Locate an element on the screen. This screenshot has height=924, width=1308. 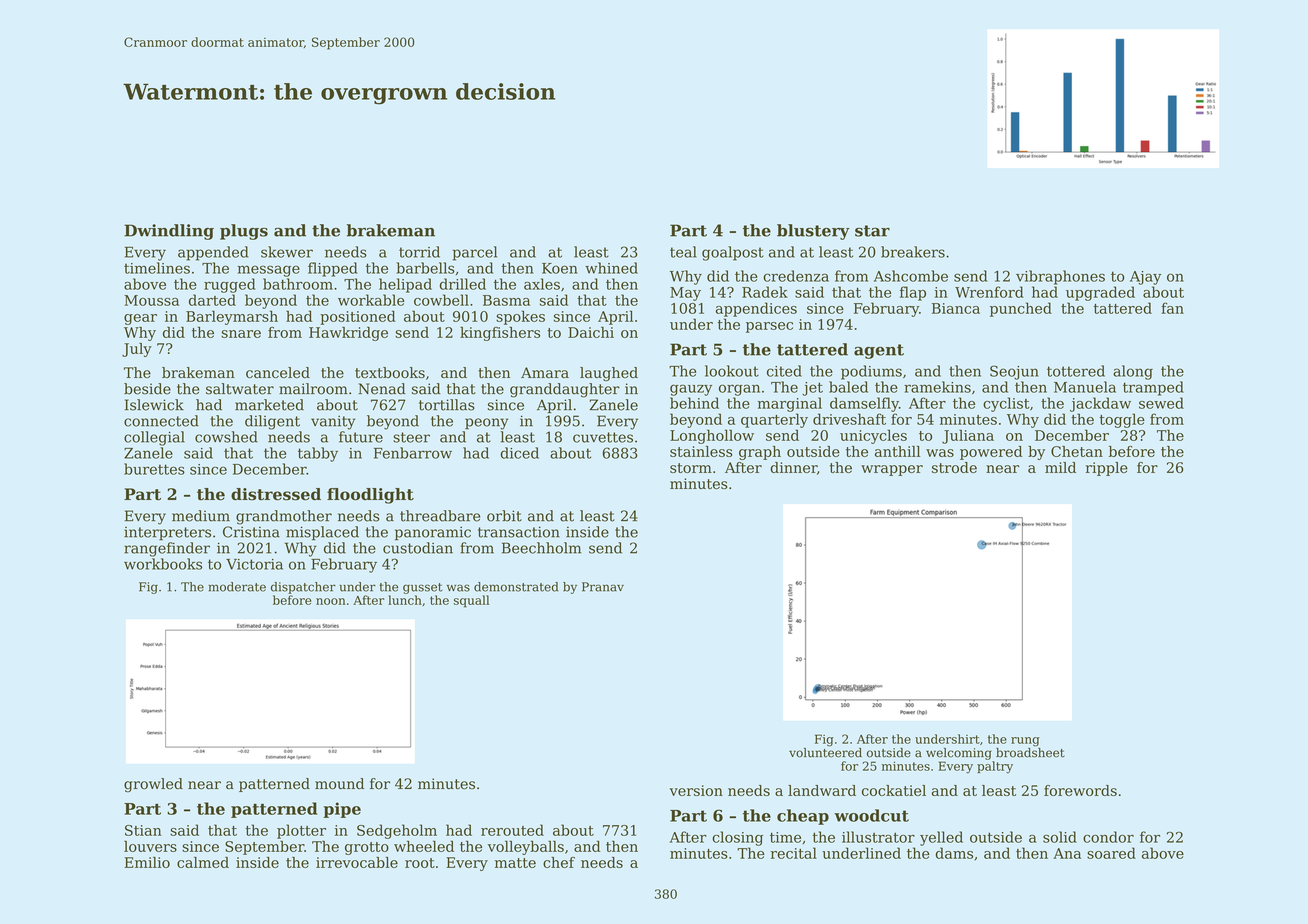
distressed is located at coordinates (276, 494).
